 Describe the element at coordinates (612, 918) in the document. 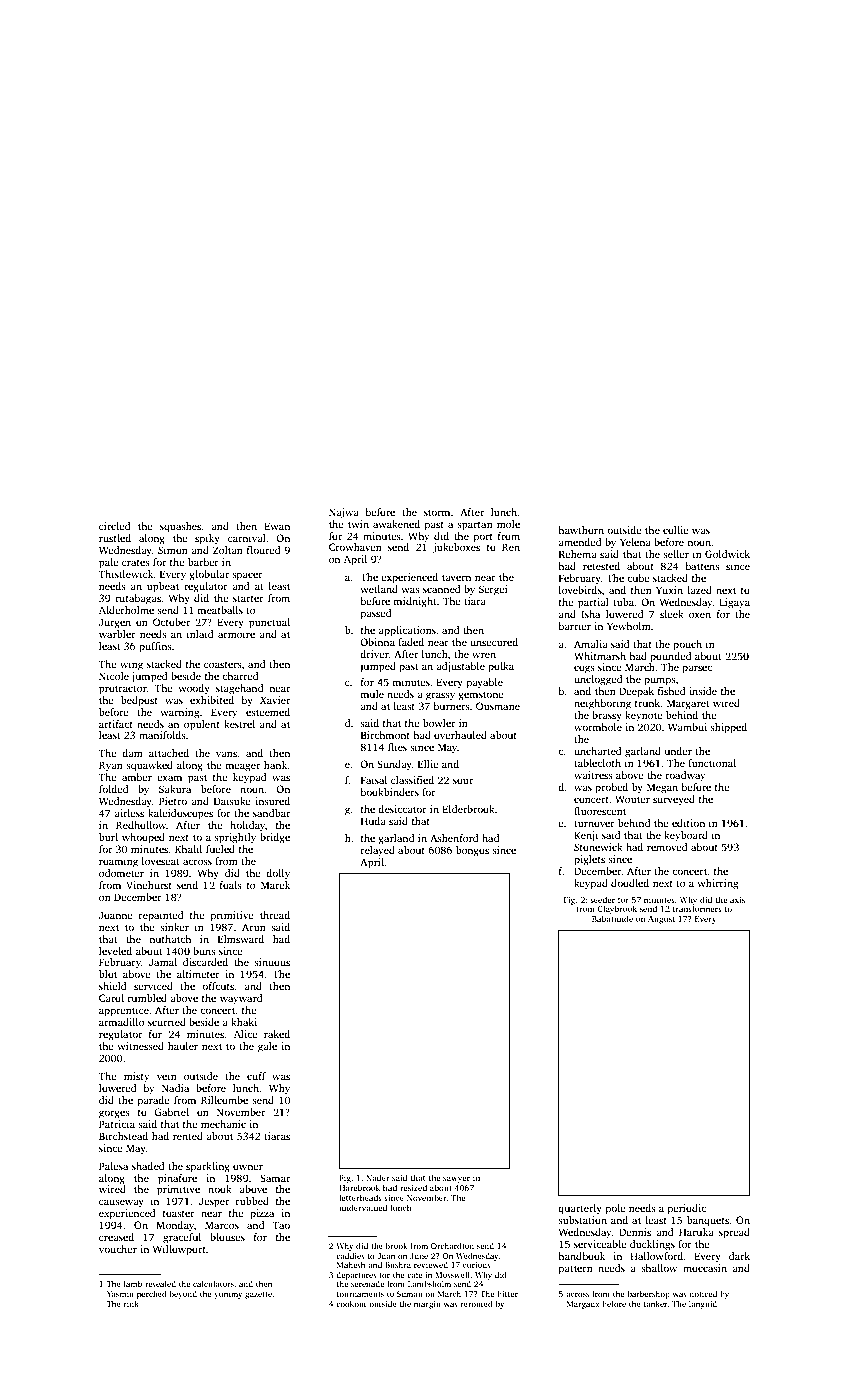

I see `Babatunde` at that location.
